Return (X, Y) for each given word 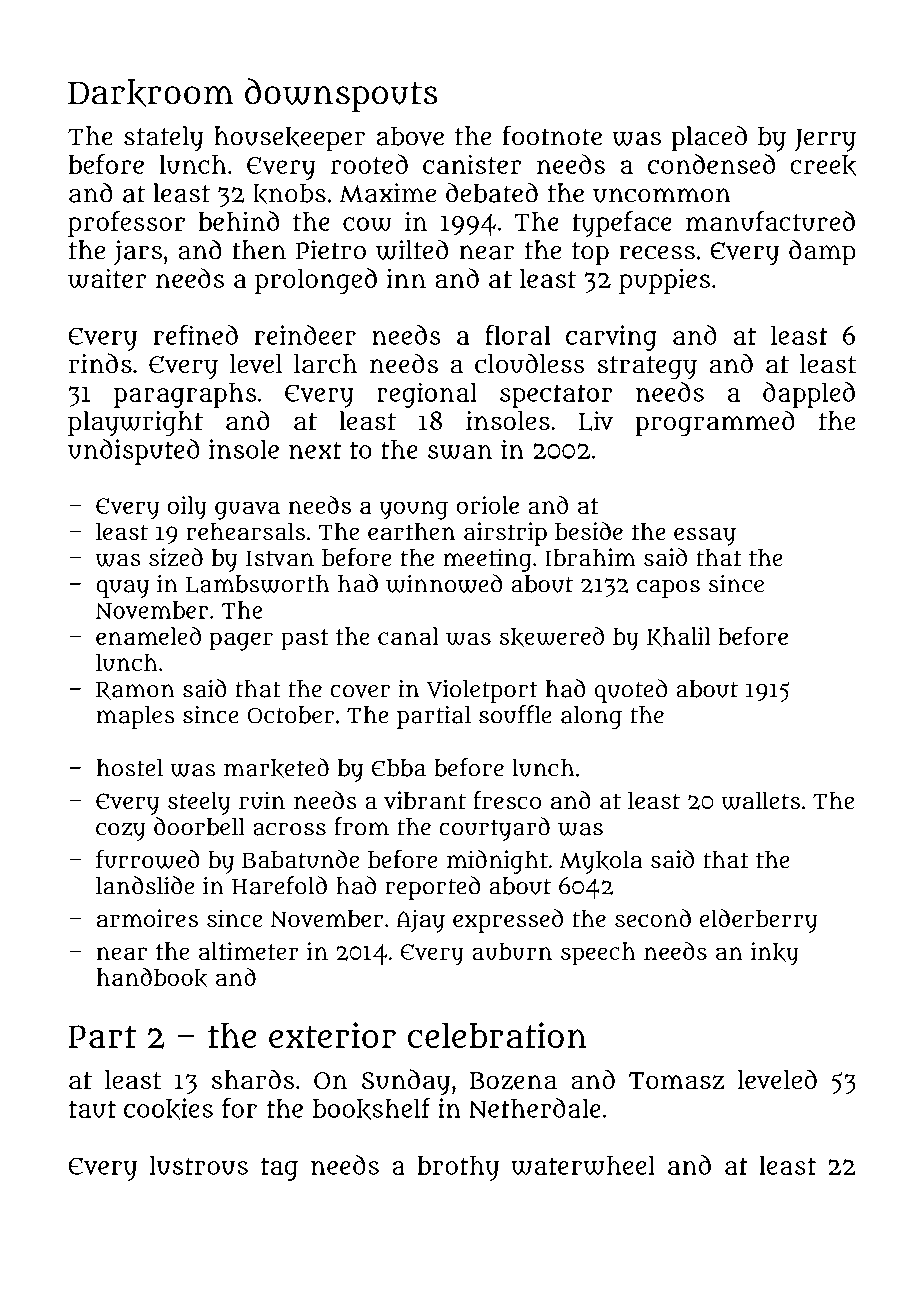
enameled (148, 636)
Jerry (825, 140)
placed (709, 138)
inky (775, 954)
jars (138, 252)
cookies (168, 1109)
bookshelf (372, 1109)
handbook (152, 978)
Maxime (387, 193)
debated (492, 193)
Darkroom (150, 93)
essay (705, 537)
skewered (552, 637)
